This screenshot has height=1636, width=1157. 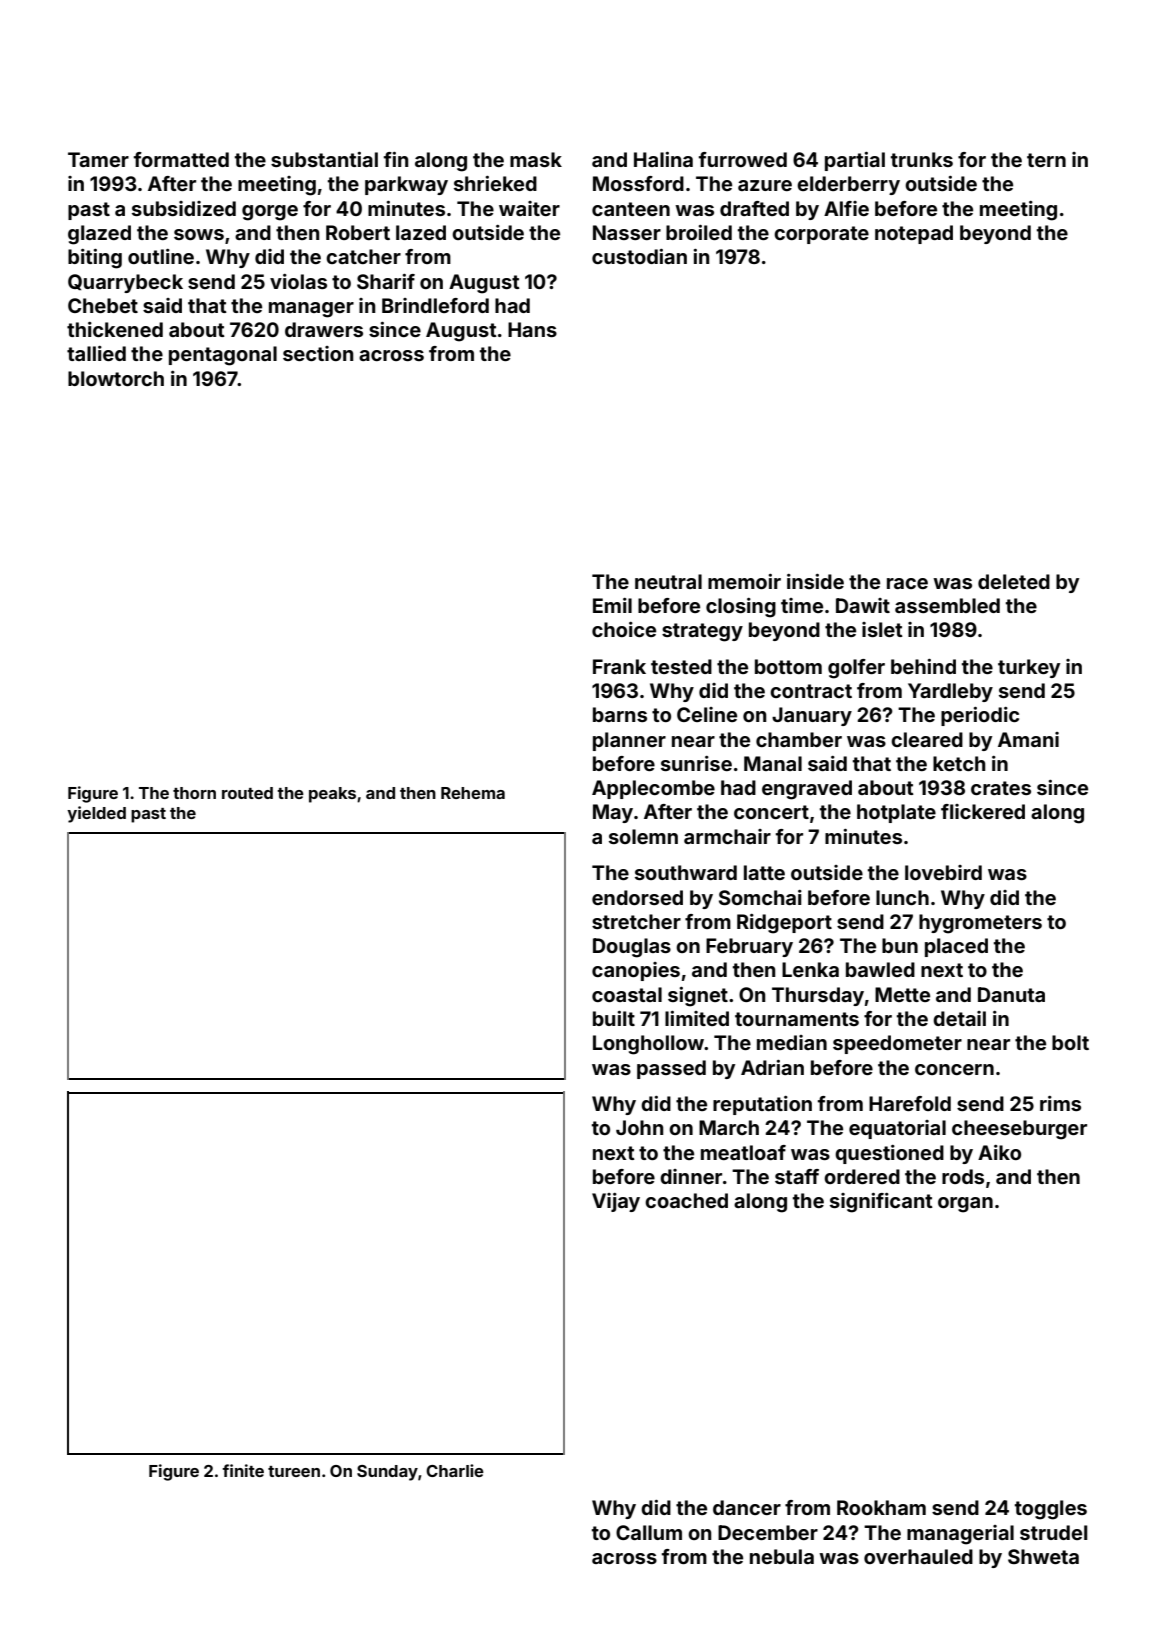 I want to click on bolt, so click(x=1070, y=1042).
